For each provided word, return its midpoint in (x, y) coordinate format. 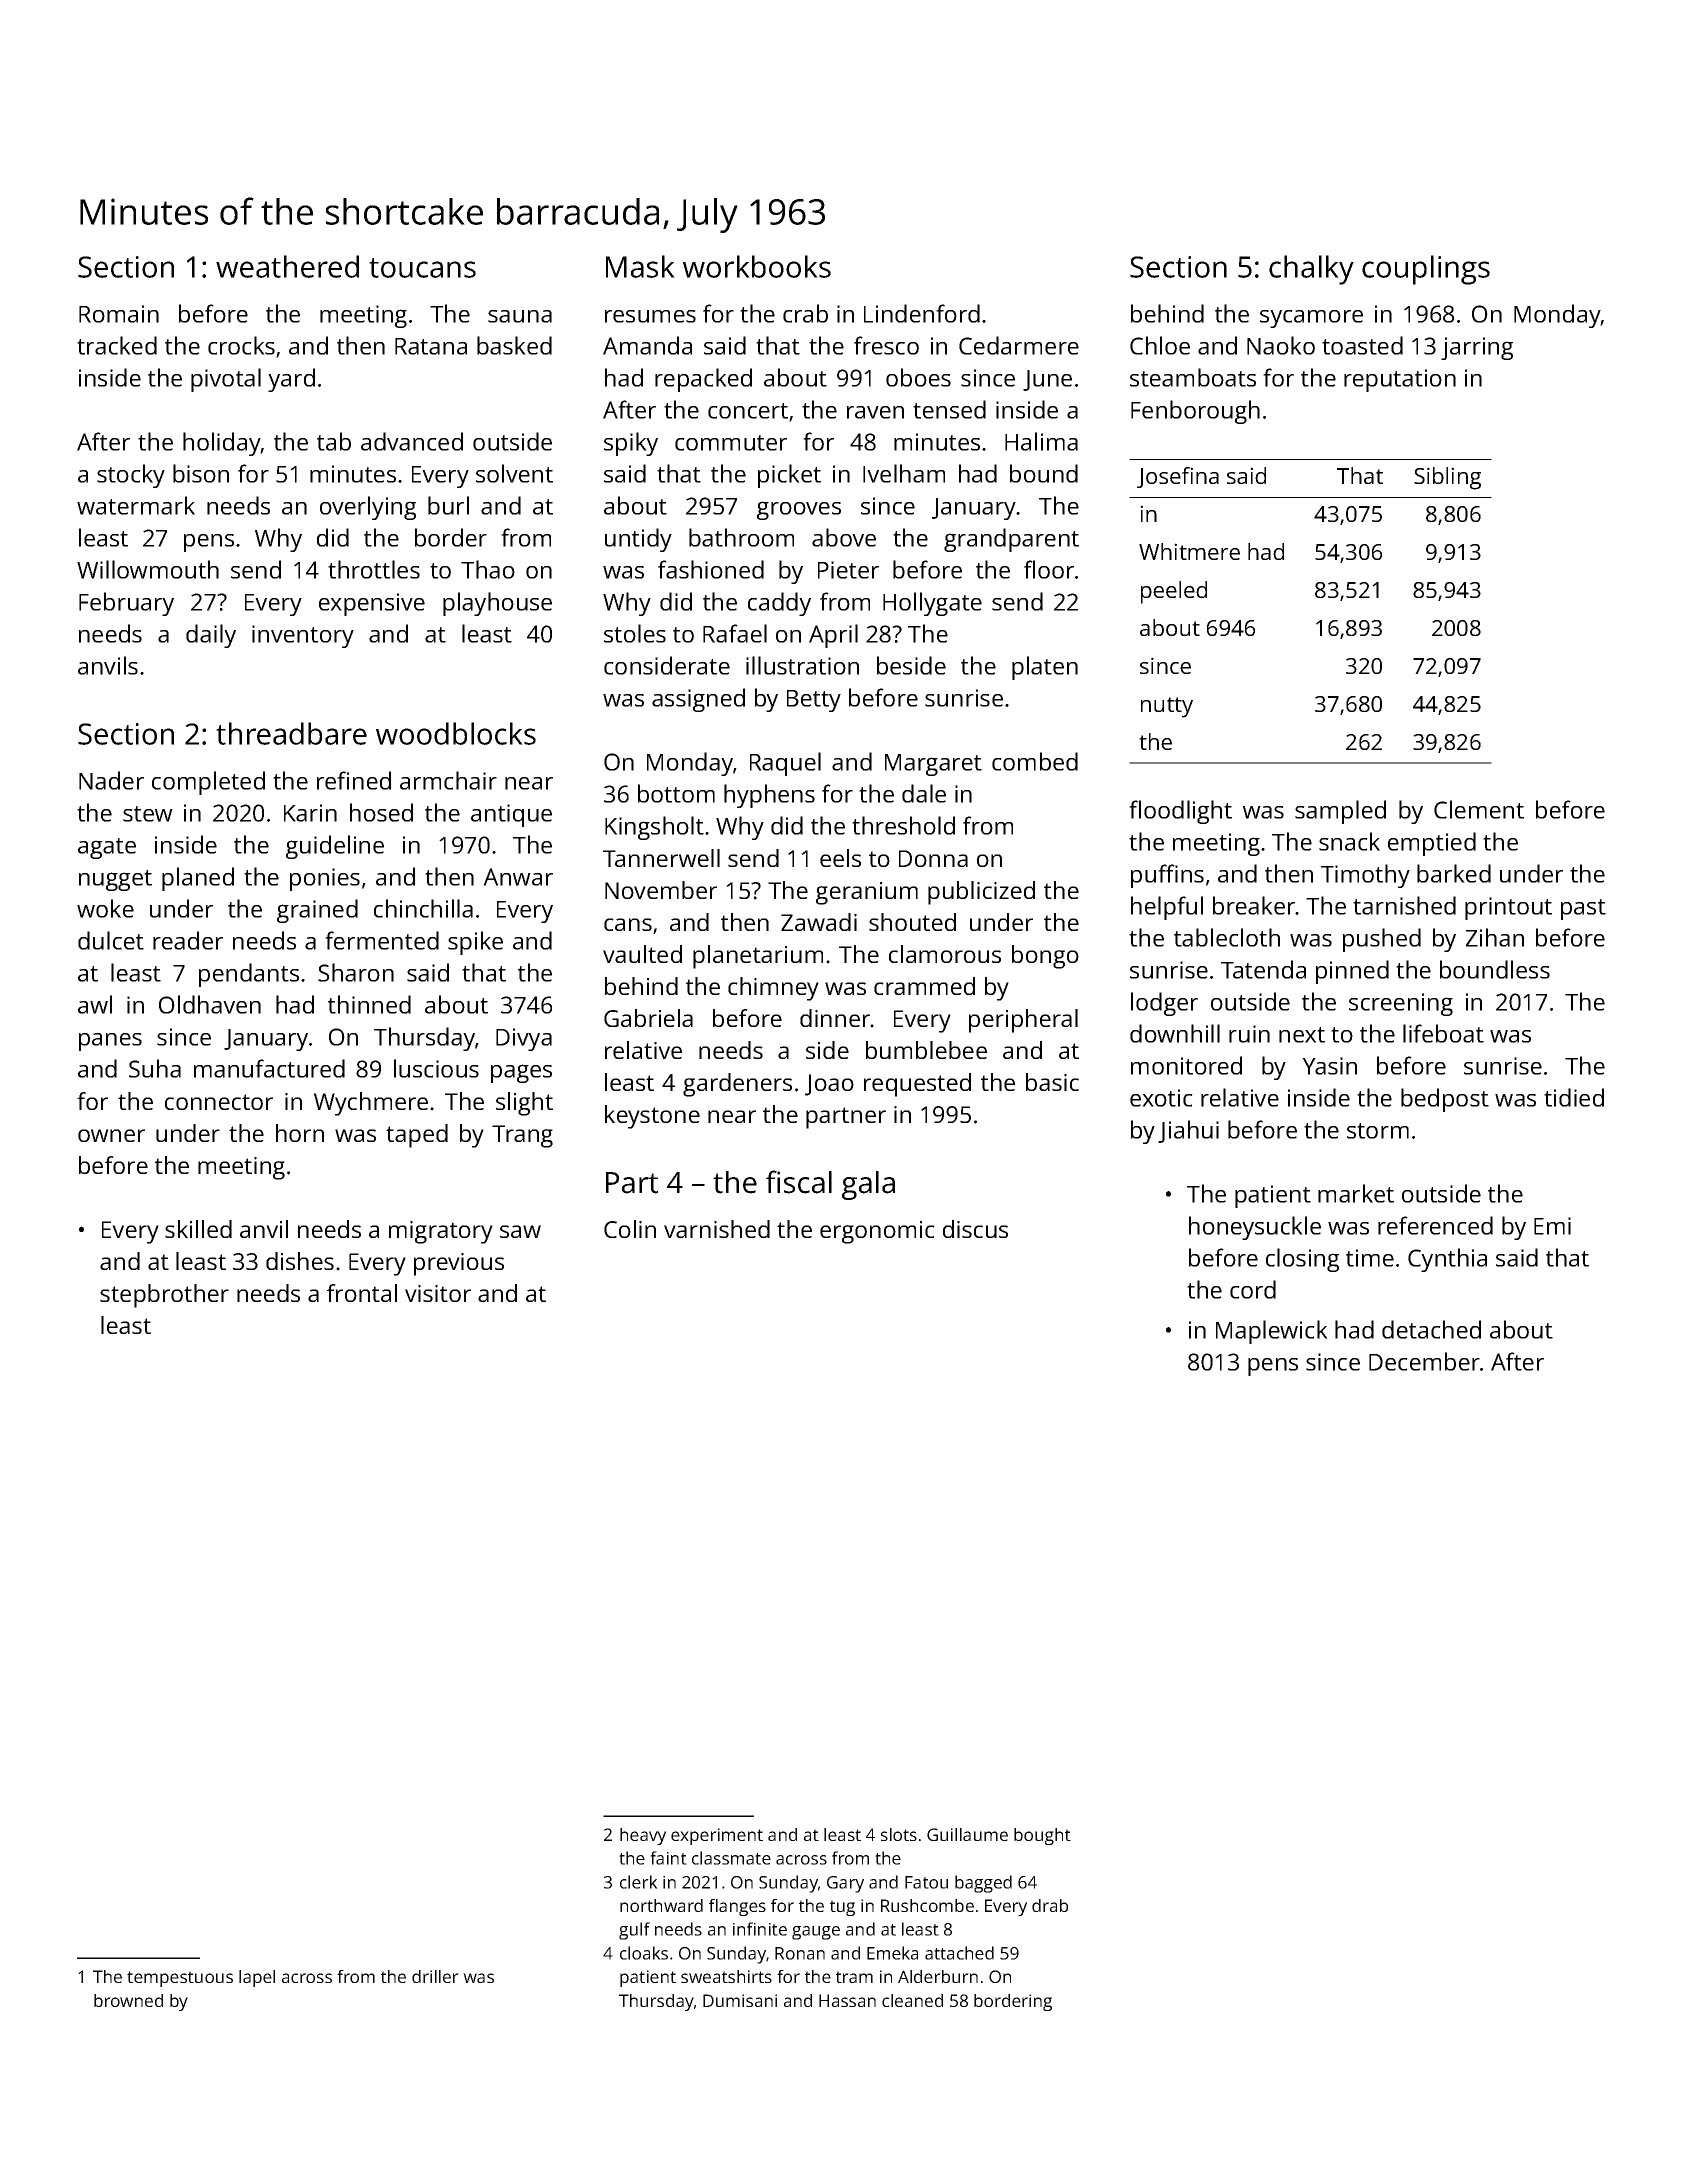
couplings (1426, 270)
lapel (257, 1978)
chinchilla (423, 908)
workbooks (757, 266)
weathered (287, 266)
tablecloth (1227, 937)
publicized (981, 893)
